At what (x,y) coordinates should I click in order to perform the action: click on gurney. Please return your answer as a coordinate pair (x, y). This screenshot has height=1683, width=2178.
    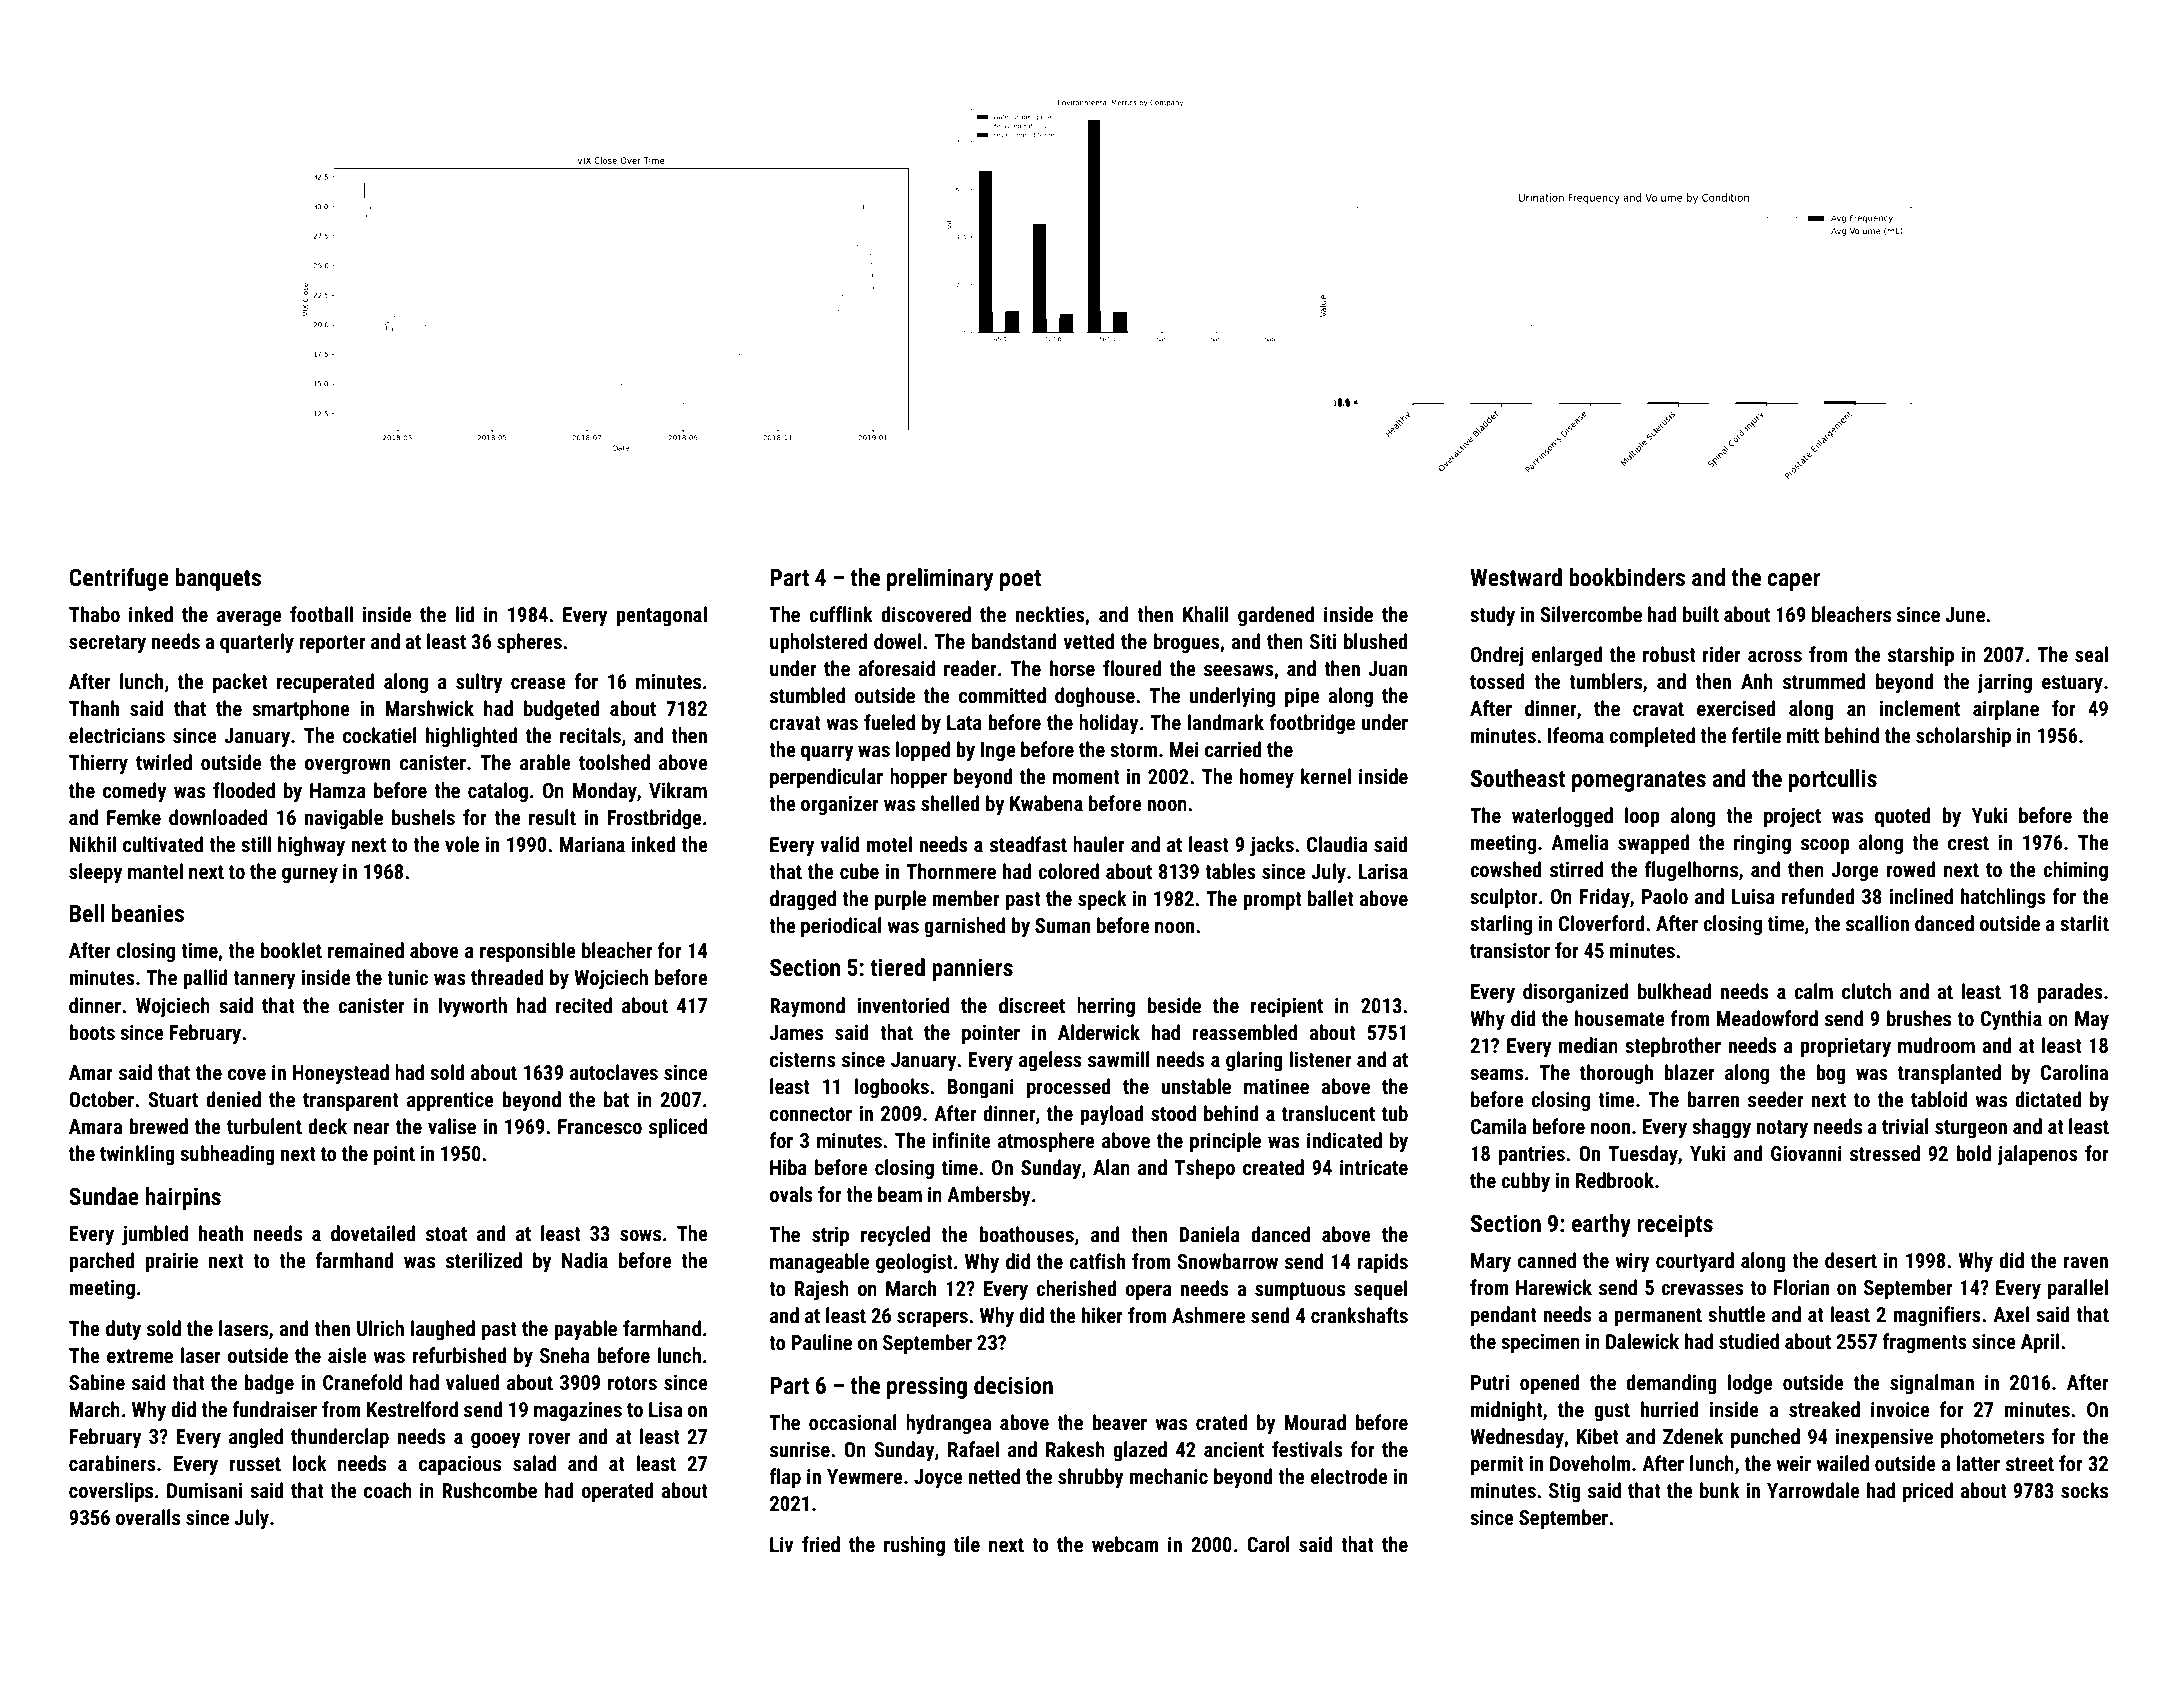
    Looking at the image, I should click on (310, 875).
